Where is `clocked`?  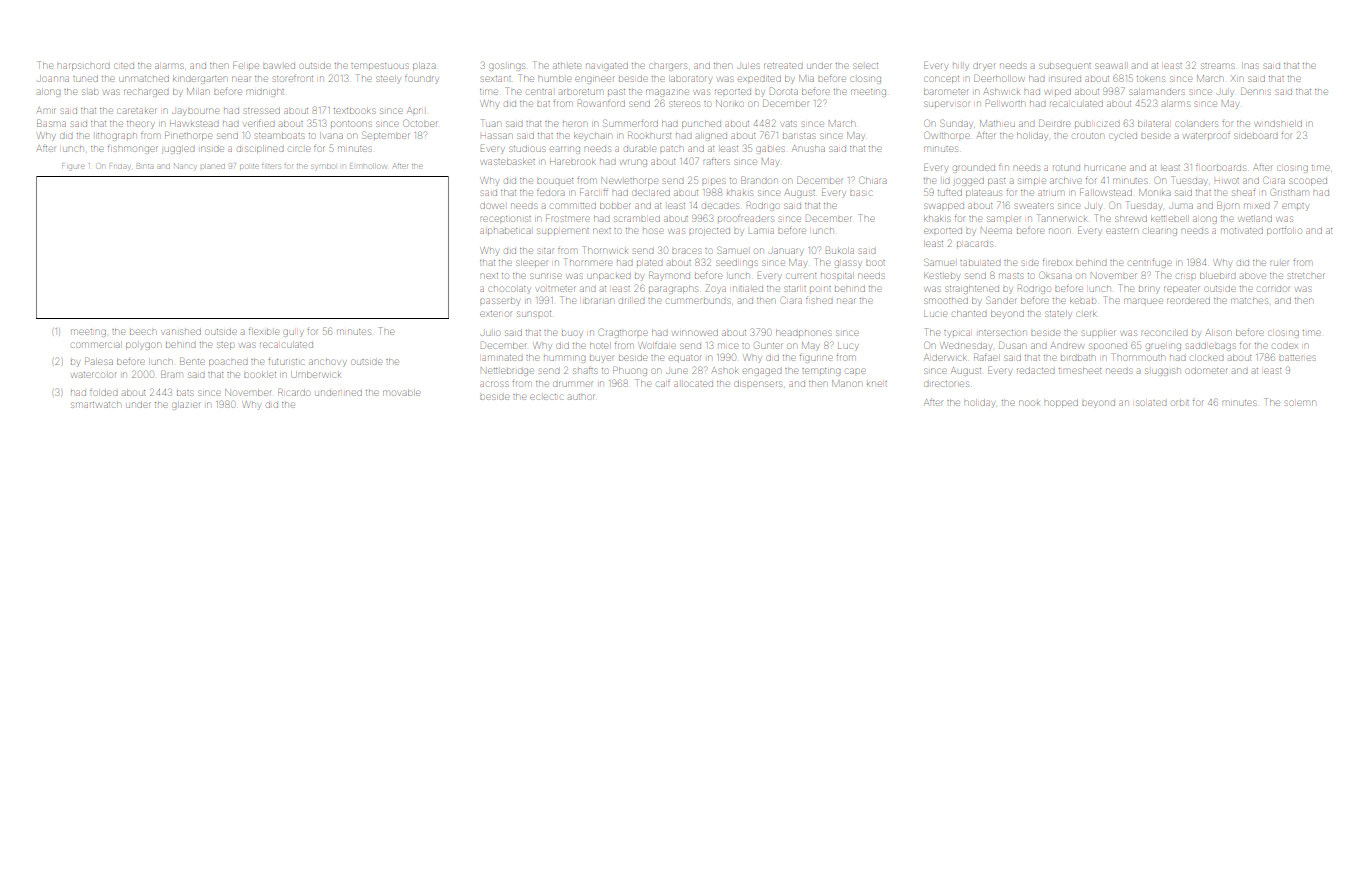
clocked is located at coordinates (1207, 358).
